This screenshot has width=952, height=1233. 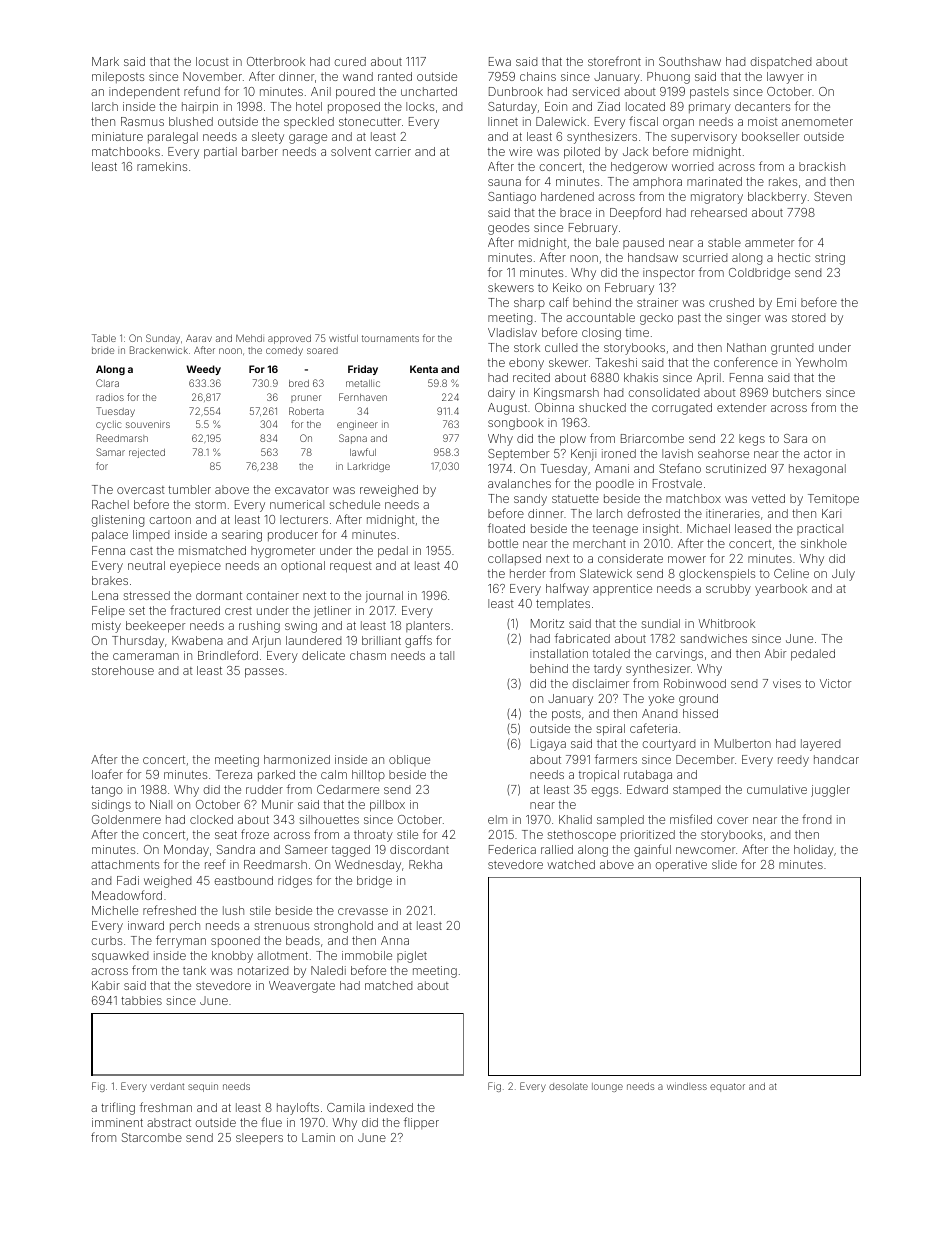 What do you see at coordinates (567, 196) in the screenshot?
I see `hardened` at bounding box center [567, 196].
